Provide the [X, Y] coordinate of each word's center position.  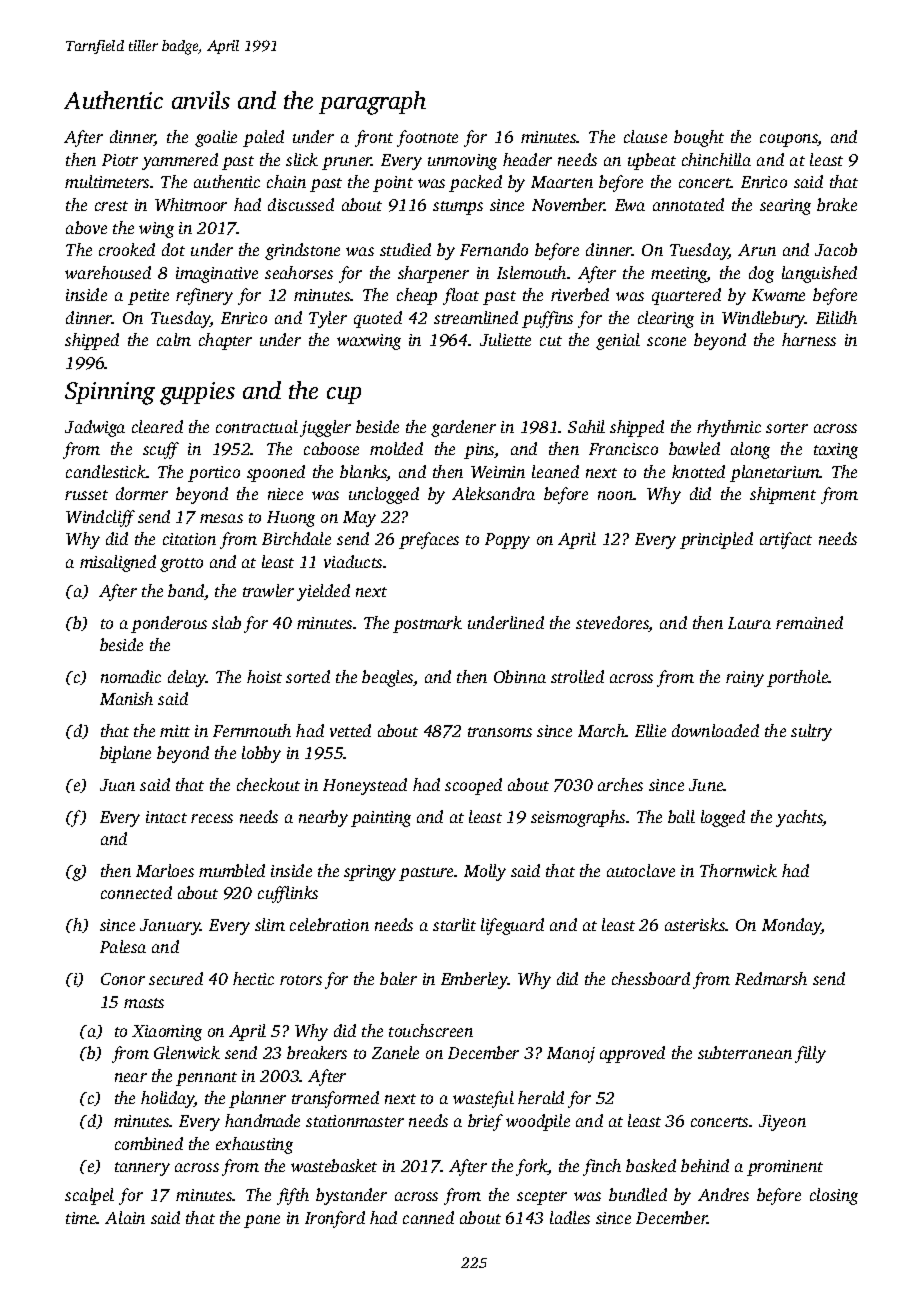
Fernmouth [252, 730]
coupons [789, 140]
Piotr [120, 160]
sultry [811, 732]
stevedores [612, 624]
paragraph [372, 103]
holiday [168, 1099]
